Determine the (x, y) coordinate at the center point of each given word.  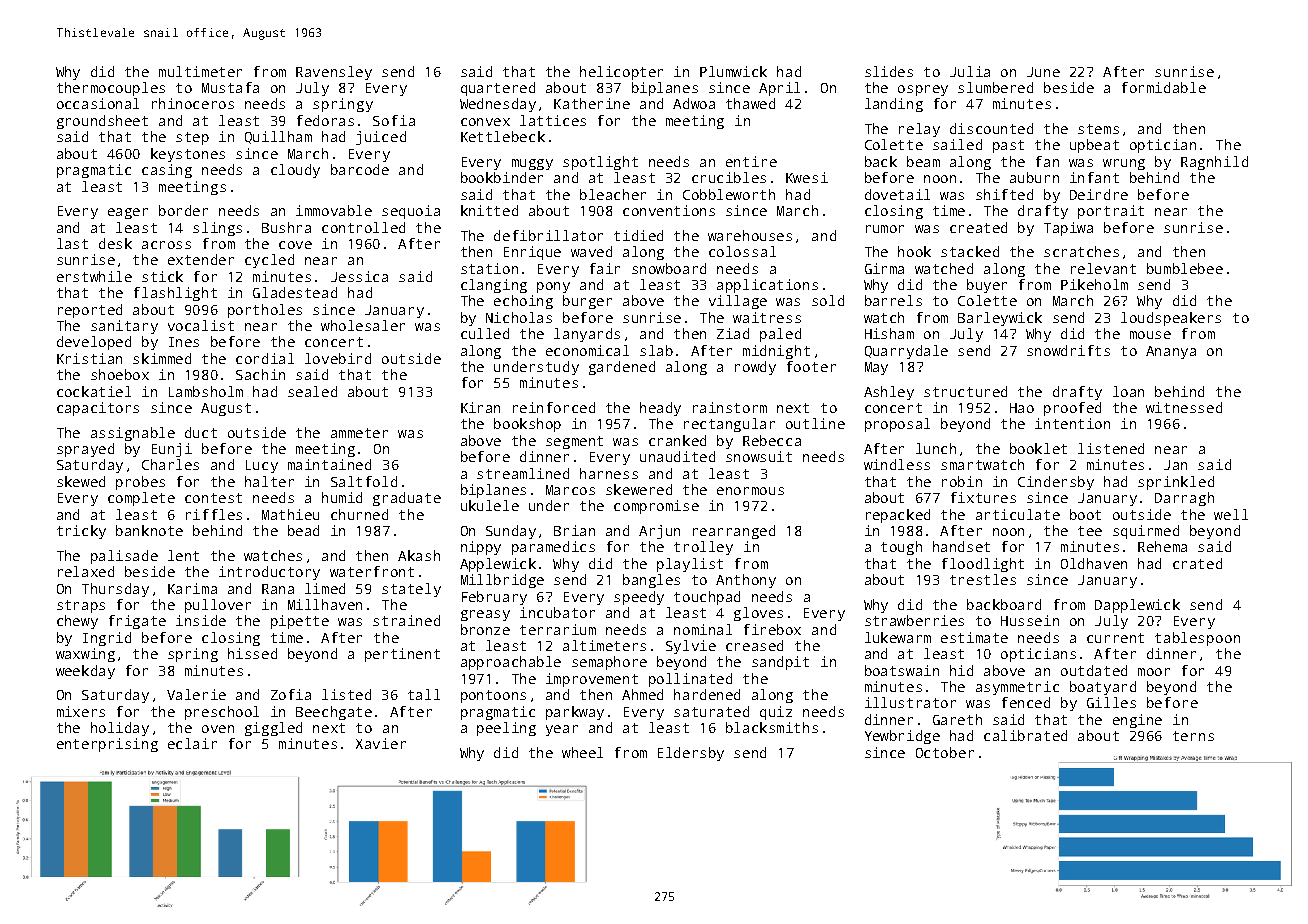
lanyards (587, 335)
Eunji (172, 450)
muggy (532, 164)
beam (923, 161)
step (192, 138)
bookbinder (502, 177)
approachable (511, 663)
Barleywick (1000, 319)
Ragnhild (1214, 163)
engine (1137, 721)
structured (965, 391)
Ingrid (107, 639)
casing (167, 171)
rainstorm (730, 407)
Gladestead (295, 292)
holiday (120, 729)
